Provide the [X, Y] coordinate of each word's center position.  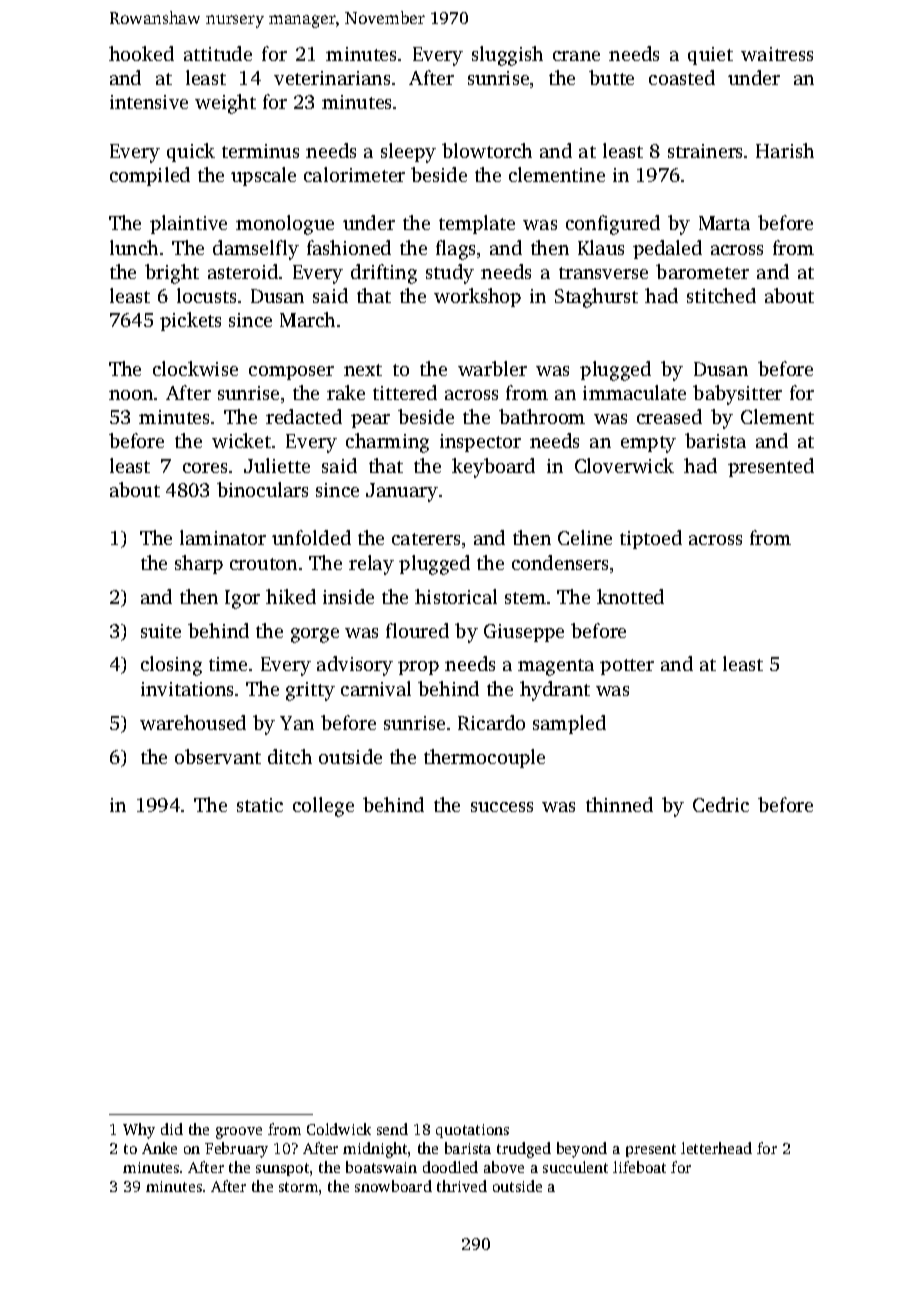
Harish [785, 150]
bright [172, 274]
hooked [141, 53]
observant [218, 756]
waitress [777, 54]
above [504, 1167]
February [236, 1150]
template [477, 224]
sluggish [507, 56]
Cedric [721, 804]
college [323, 807]
